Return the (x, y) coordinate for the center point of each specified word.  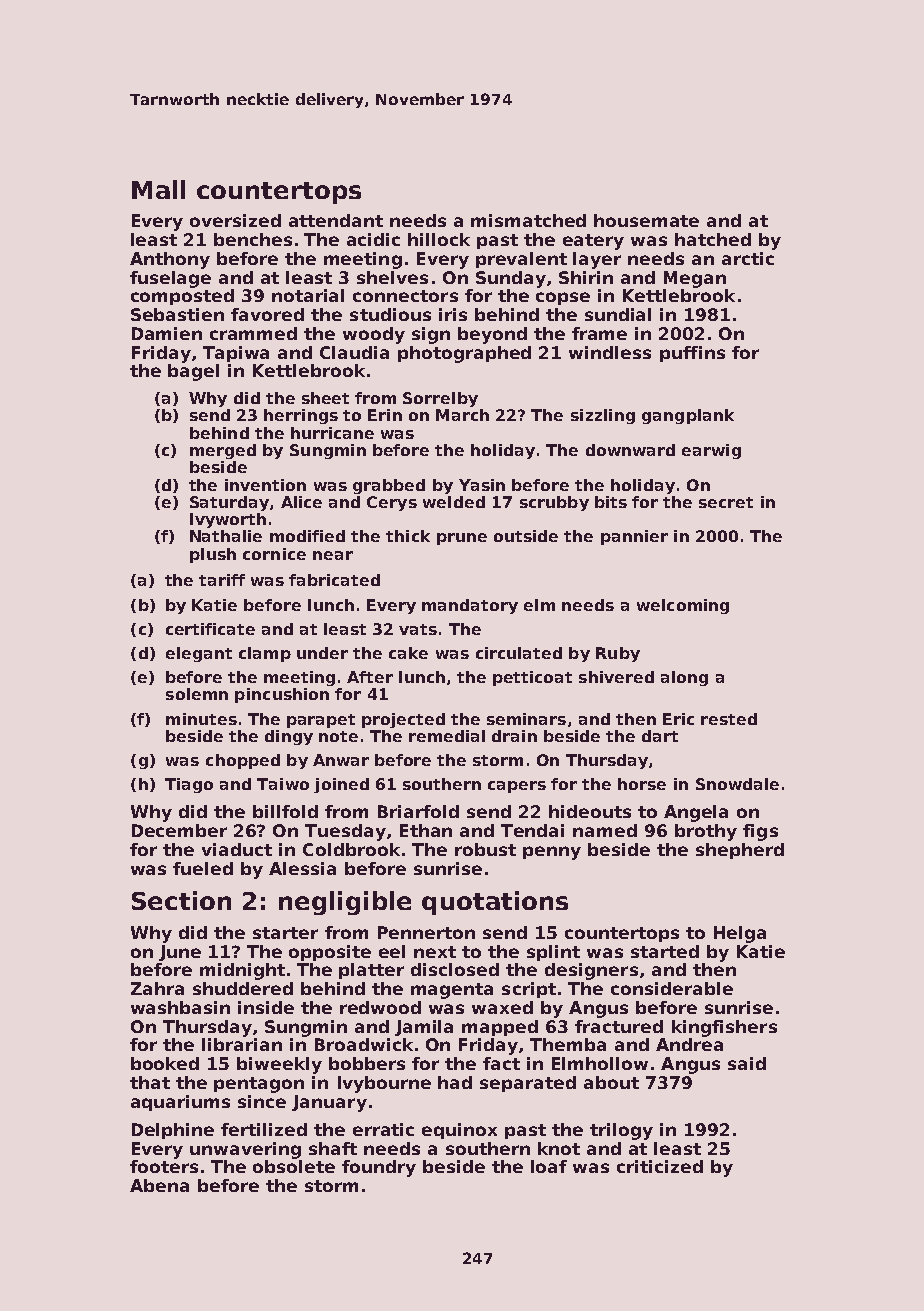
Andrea (689, 1044)
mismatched (528, 220)
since (262, 1101)
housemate (646, 220)
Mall (158, 189)
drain (514, 736)
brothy (706, 832)
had (455, 1082)
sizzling (603, 416)
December (179, 830)
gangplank (688, 416)
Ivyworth (228, 520)
